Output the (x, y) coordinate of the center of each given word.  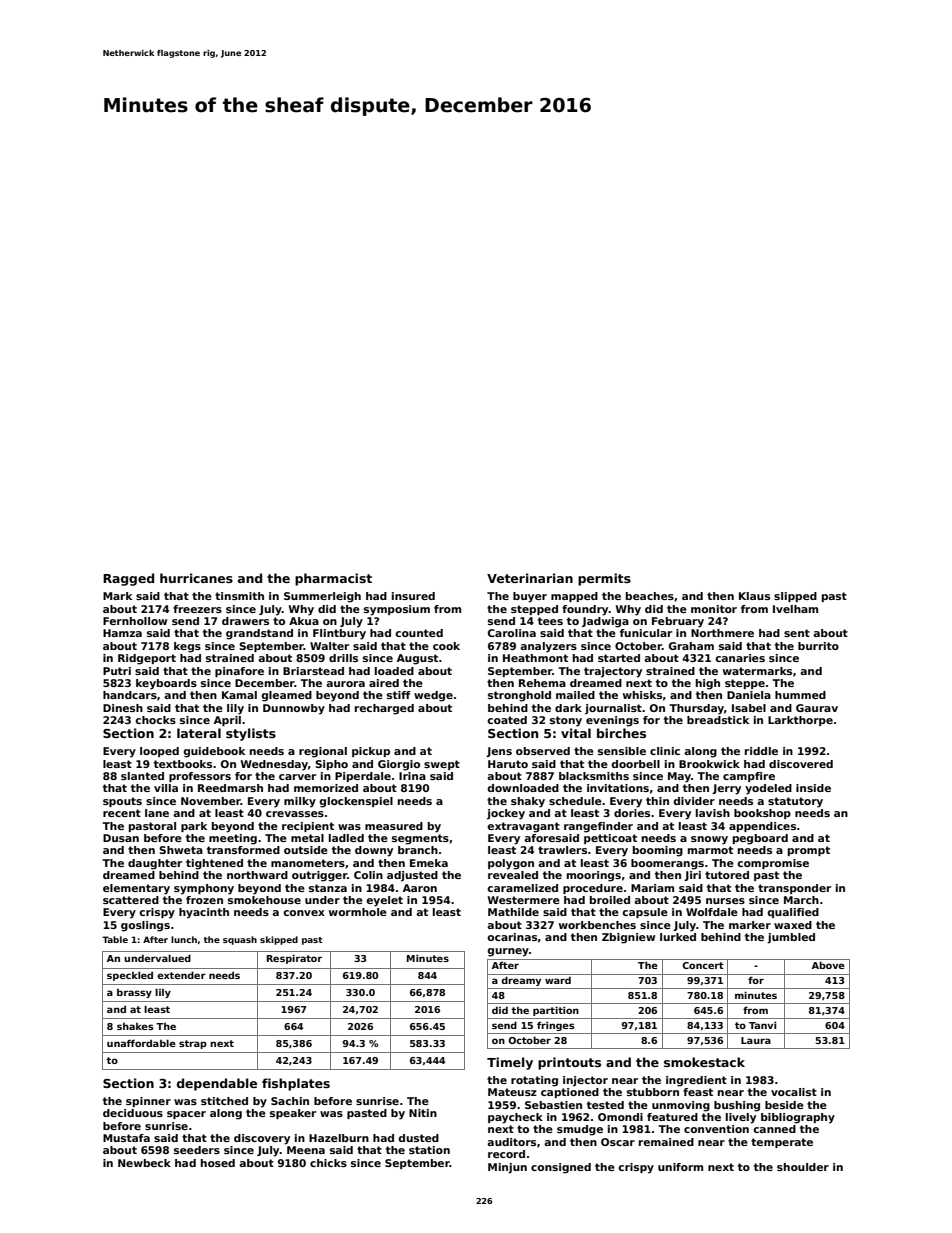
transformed (243, 850)
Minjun (507, 1168)
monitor (714, 609)
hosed (218, 1163)
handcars (130, 695)
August (417, 659)
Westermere (524, 900)
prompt (809, 851)
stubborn (653, 1092)
